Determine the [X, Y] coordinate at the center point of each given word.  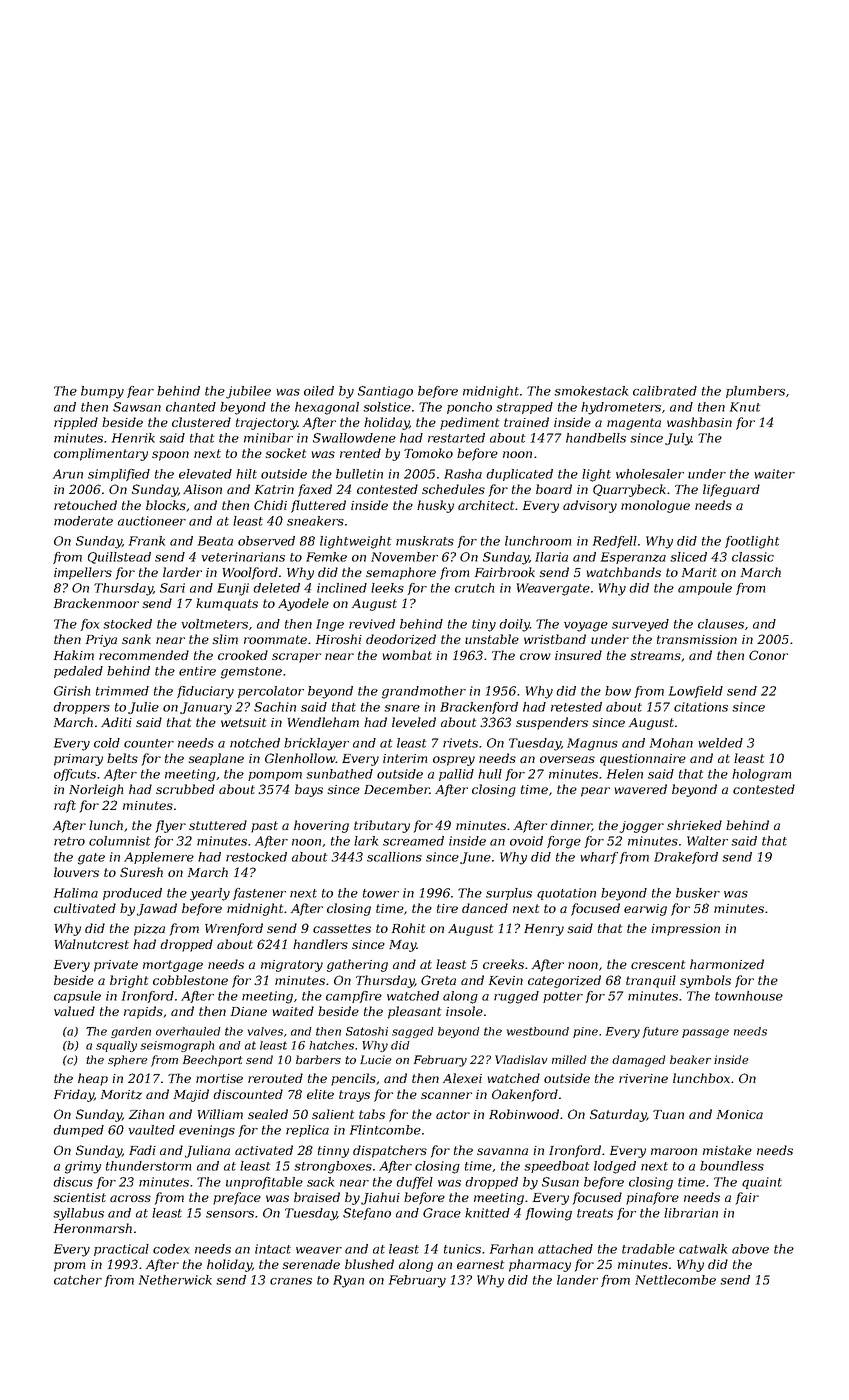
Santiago [385, 392]
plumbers [755, 392]
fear [140, 392]
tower [381, 893]
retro [69, 841]
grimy [83, 1167]
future [660, 1032]
